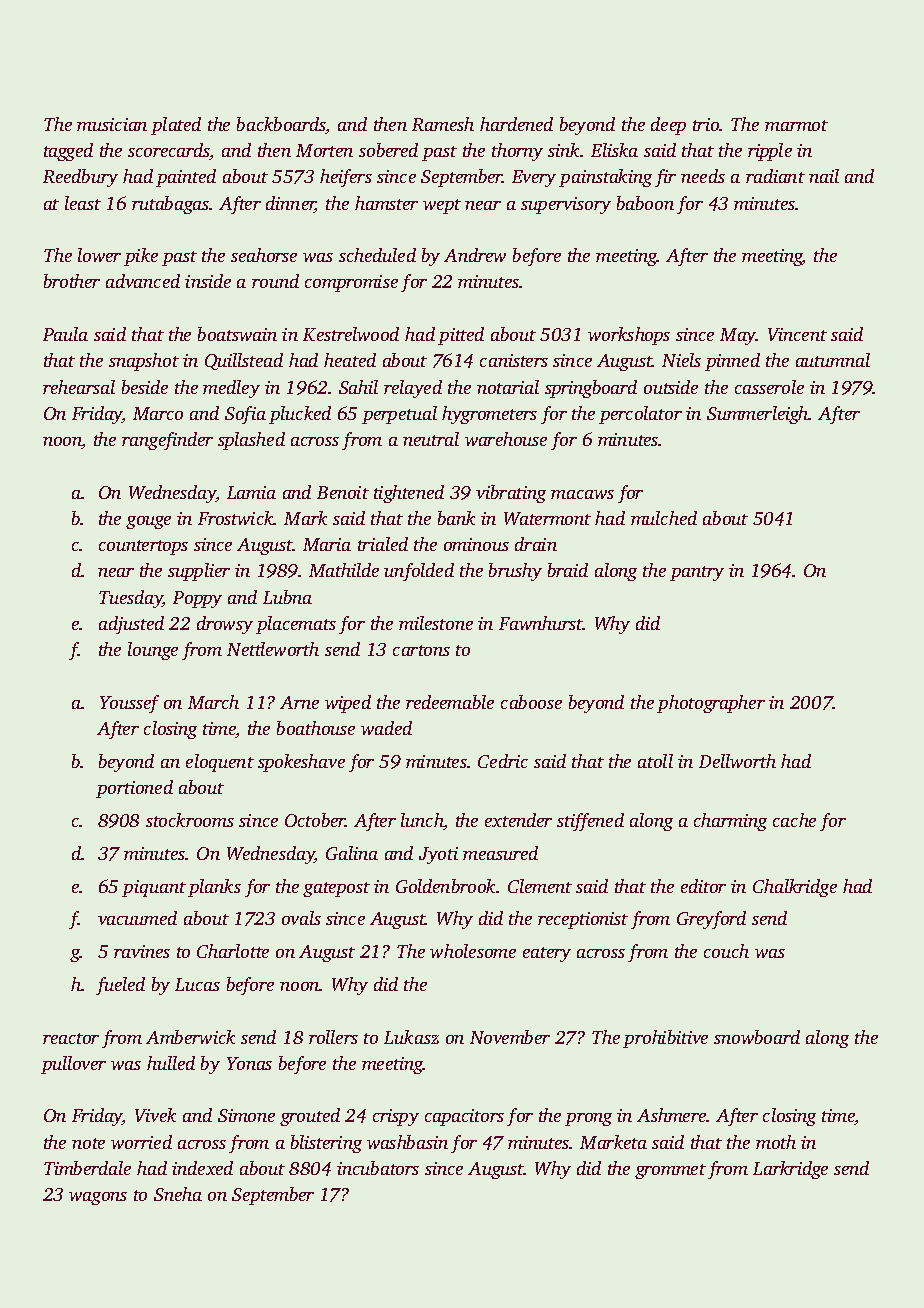 The image size is (924, 1308). What do you see at coordinates (378, 1168) in the document?
I see `incubators` at bounding box center [378, 1168].
